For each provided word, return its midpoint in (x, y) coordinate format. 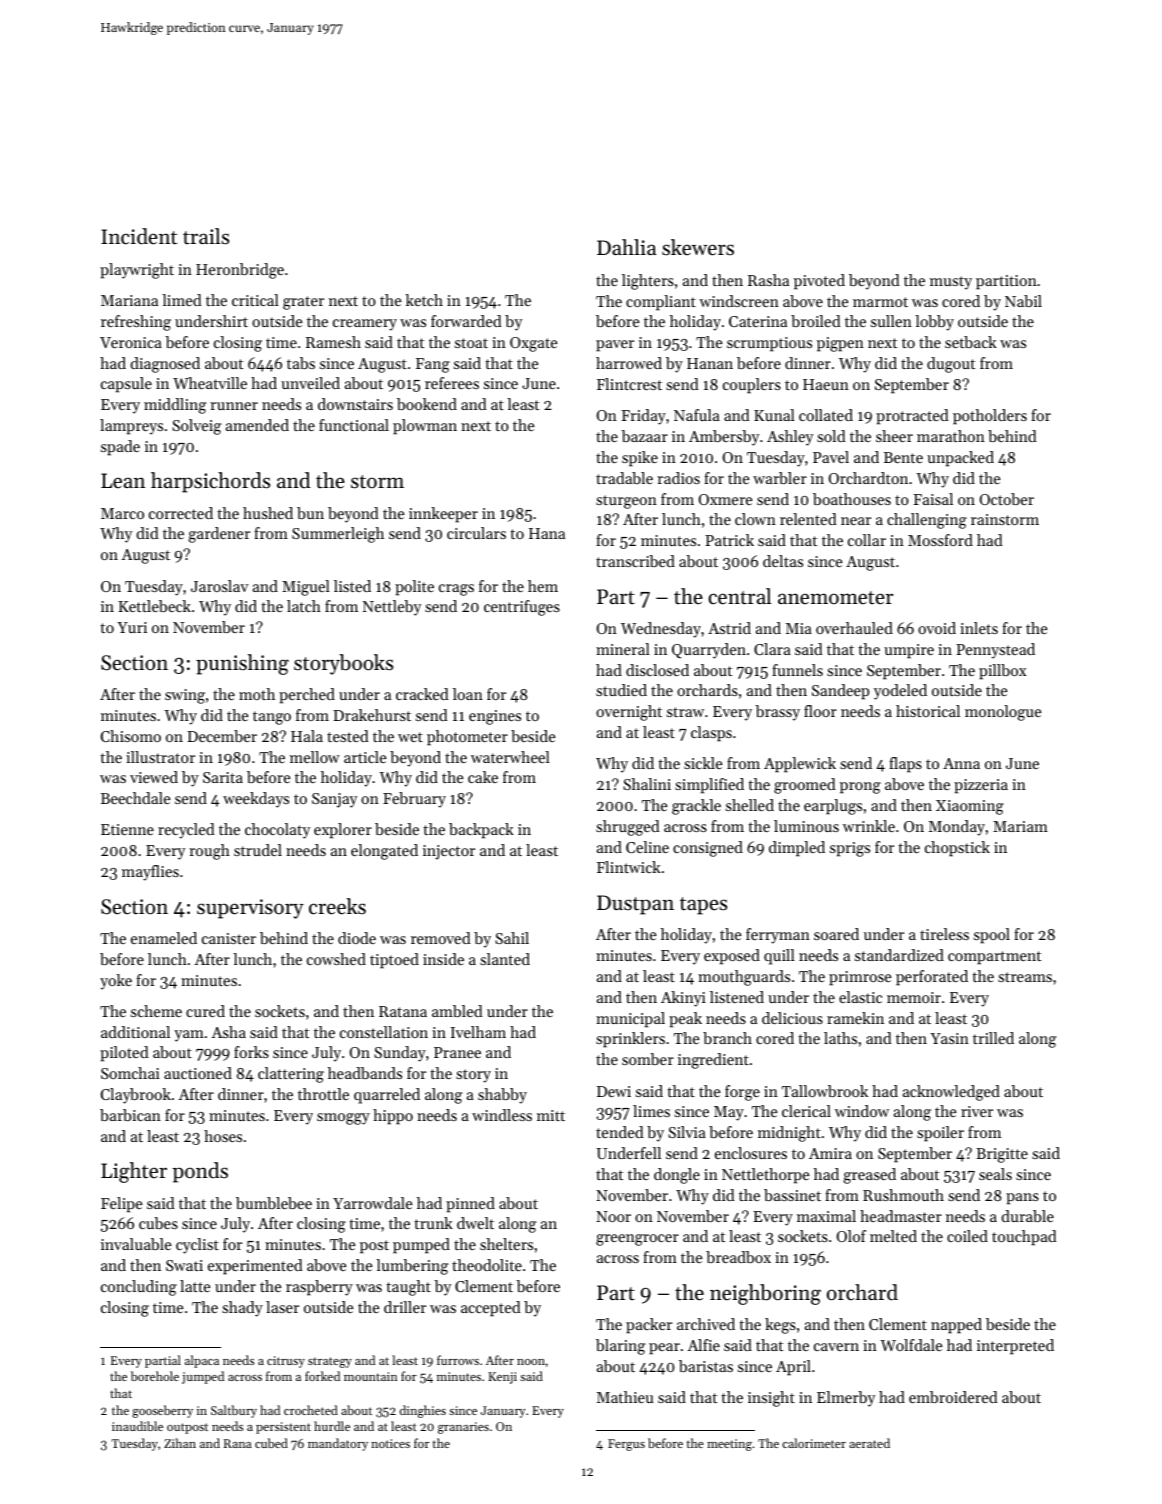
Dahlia (626, 247)
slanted (505, 959)
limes (651, 1111)
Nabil (1023, 301)
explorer (343, 831)
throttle (323, 1094)
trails (206, 236)
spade (120, 448)
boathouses (852, 499)
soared (836, 934)
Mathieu (625, 1397)
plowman (425, 427)
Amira (830, 1153)
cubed (271, 1443)
